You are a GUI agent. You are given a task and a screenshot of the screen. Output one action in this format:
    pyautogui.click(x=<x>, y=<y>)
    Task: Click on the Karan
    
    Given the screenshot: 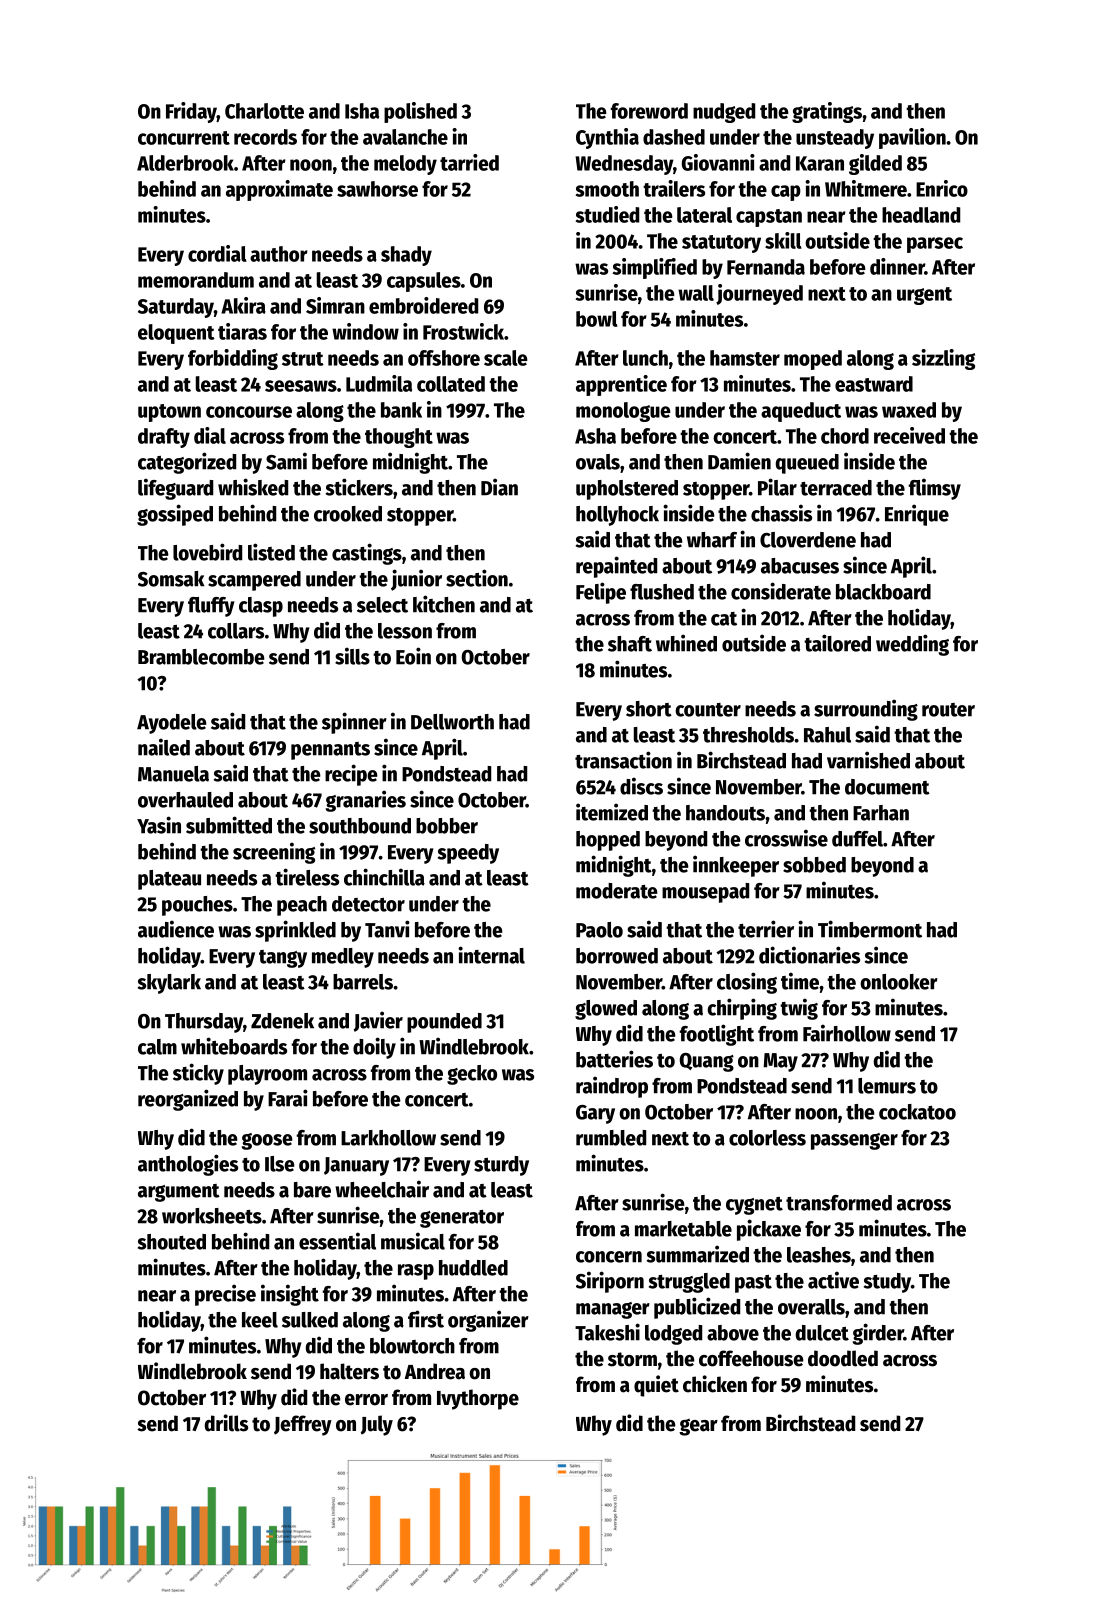 What is the action you would take?
    pyautogui.click(x=820, y=163)
